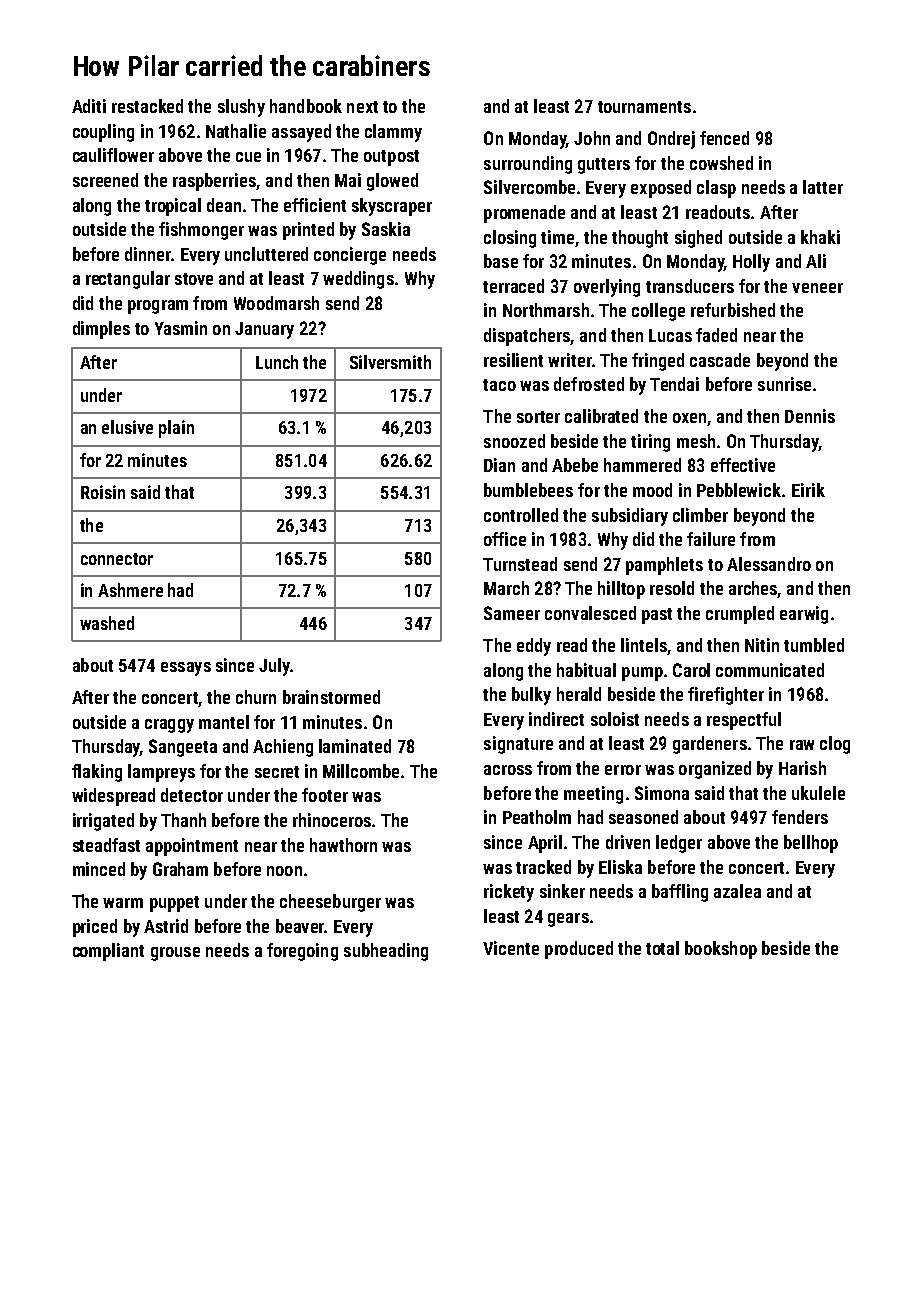  Describe the element at coordinates (820, 237) in the image. I see `khaki` at that location.
